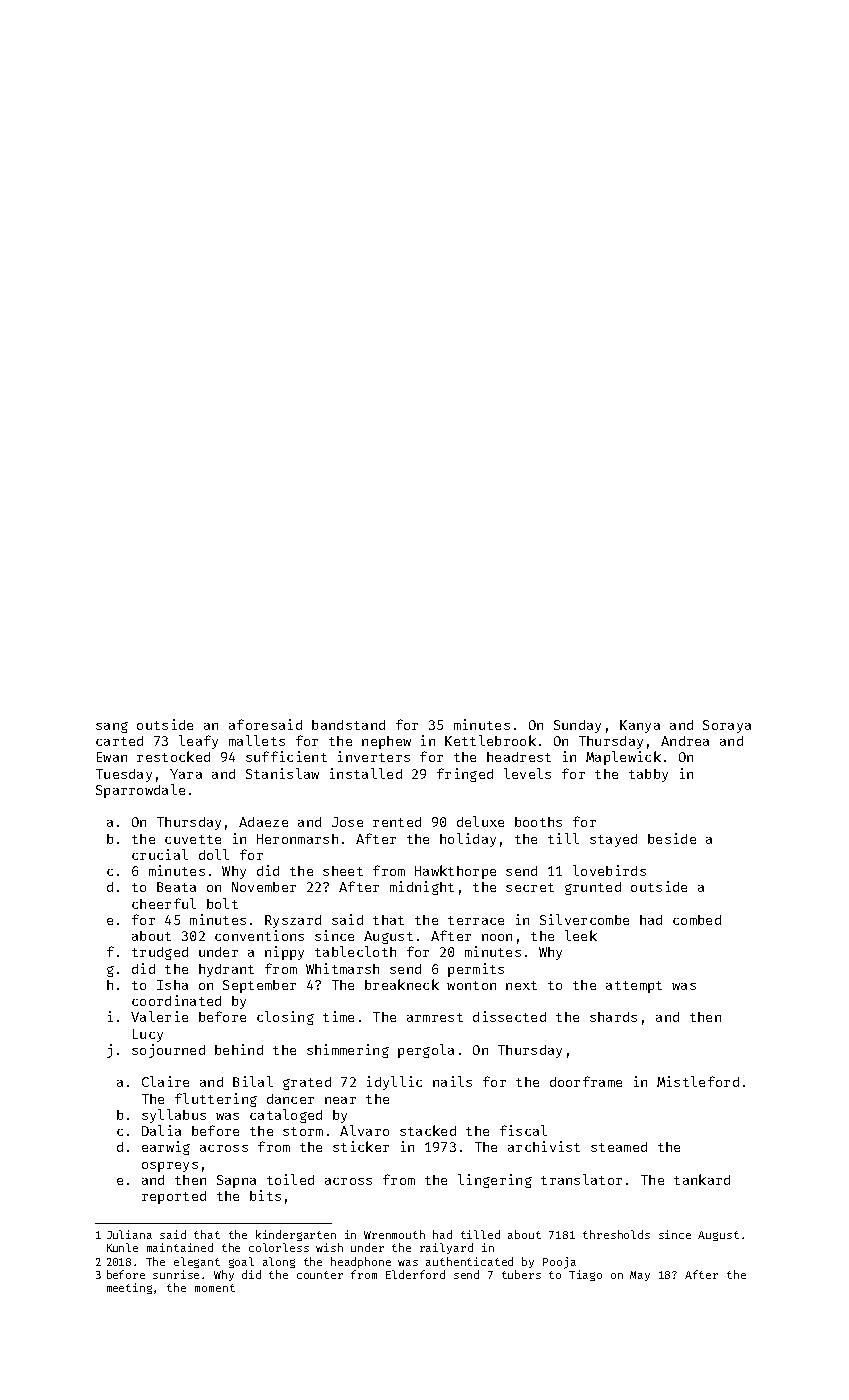 The height and width of the page is (1400, 849). Describe the element at coordinates (698, 1081) in the page. I see `Mistleford` at that location.
